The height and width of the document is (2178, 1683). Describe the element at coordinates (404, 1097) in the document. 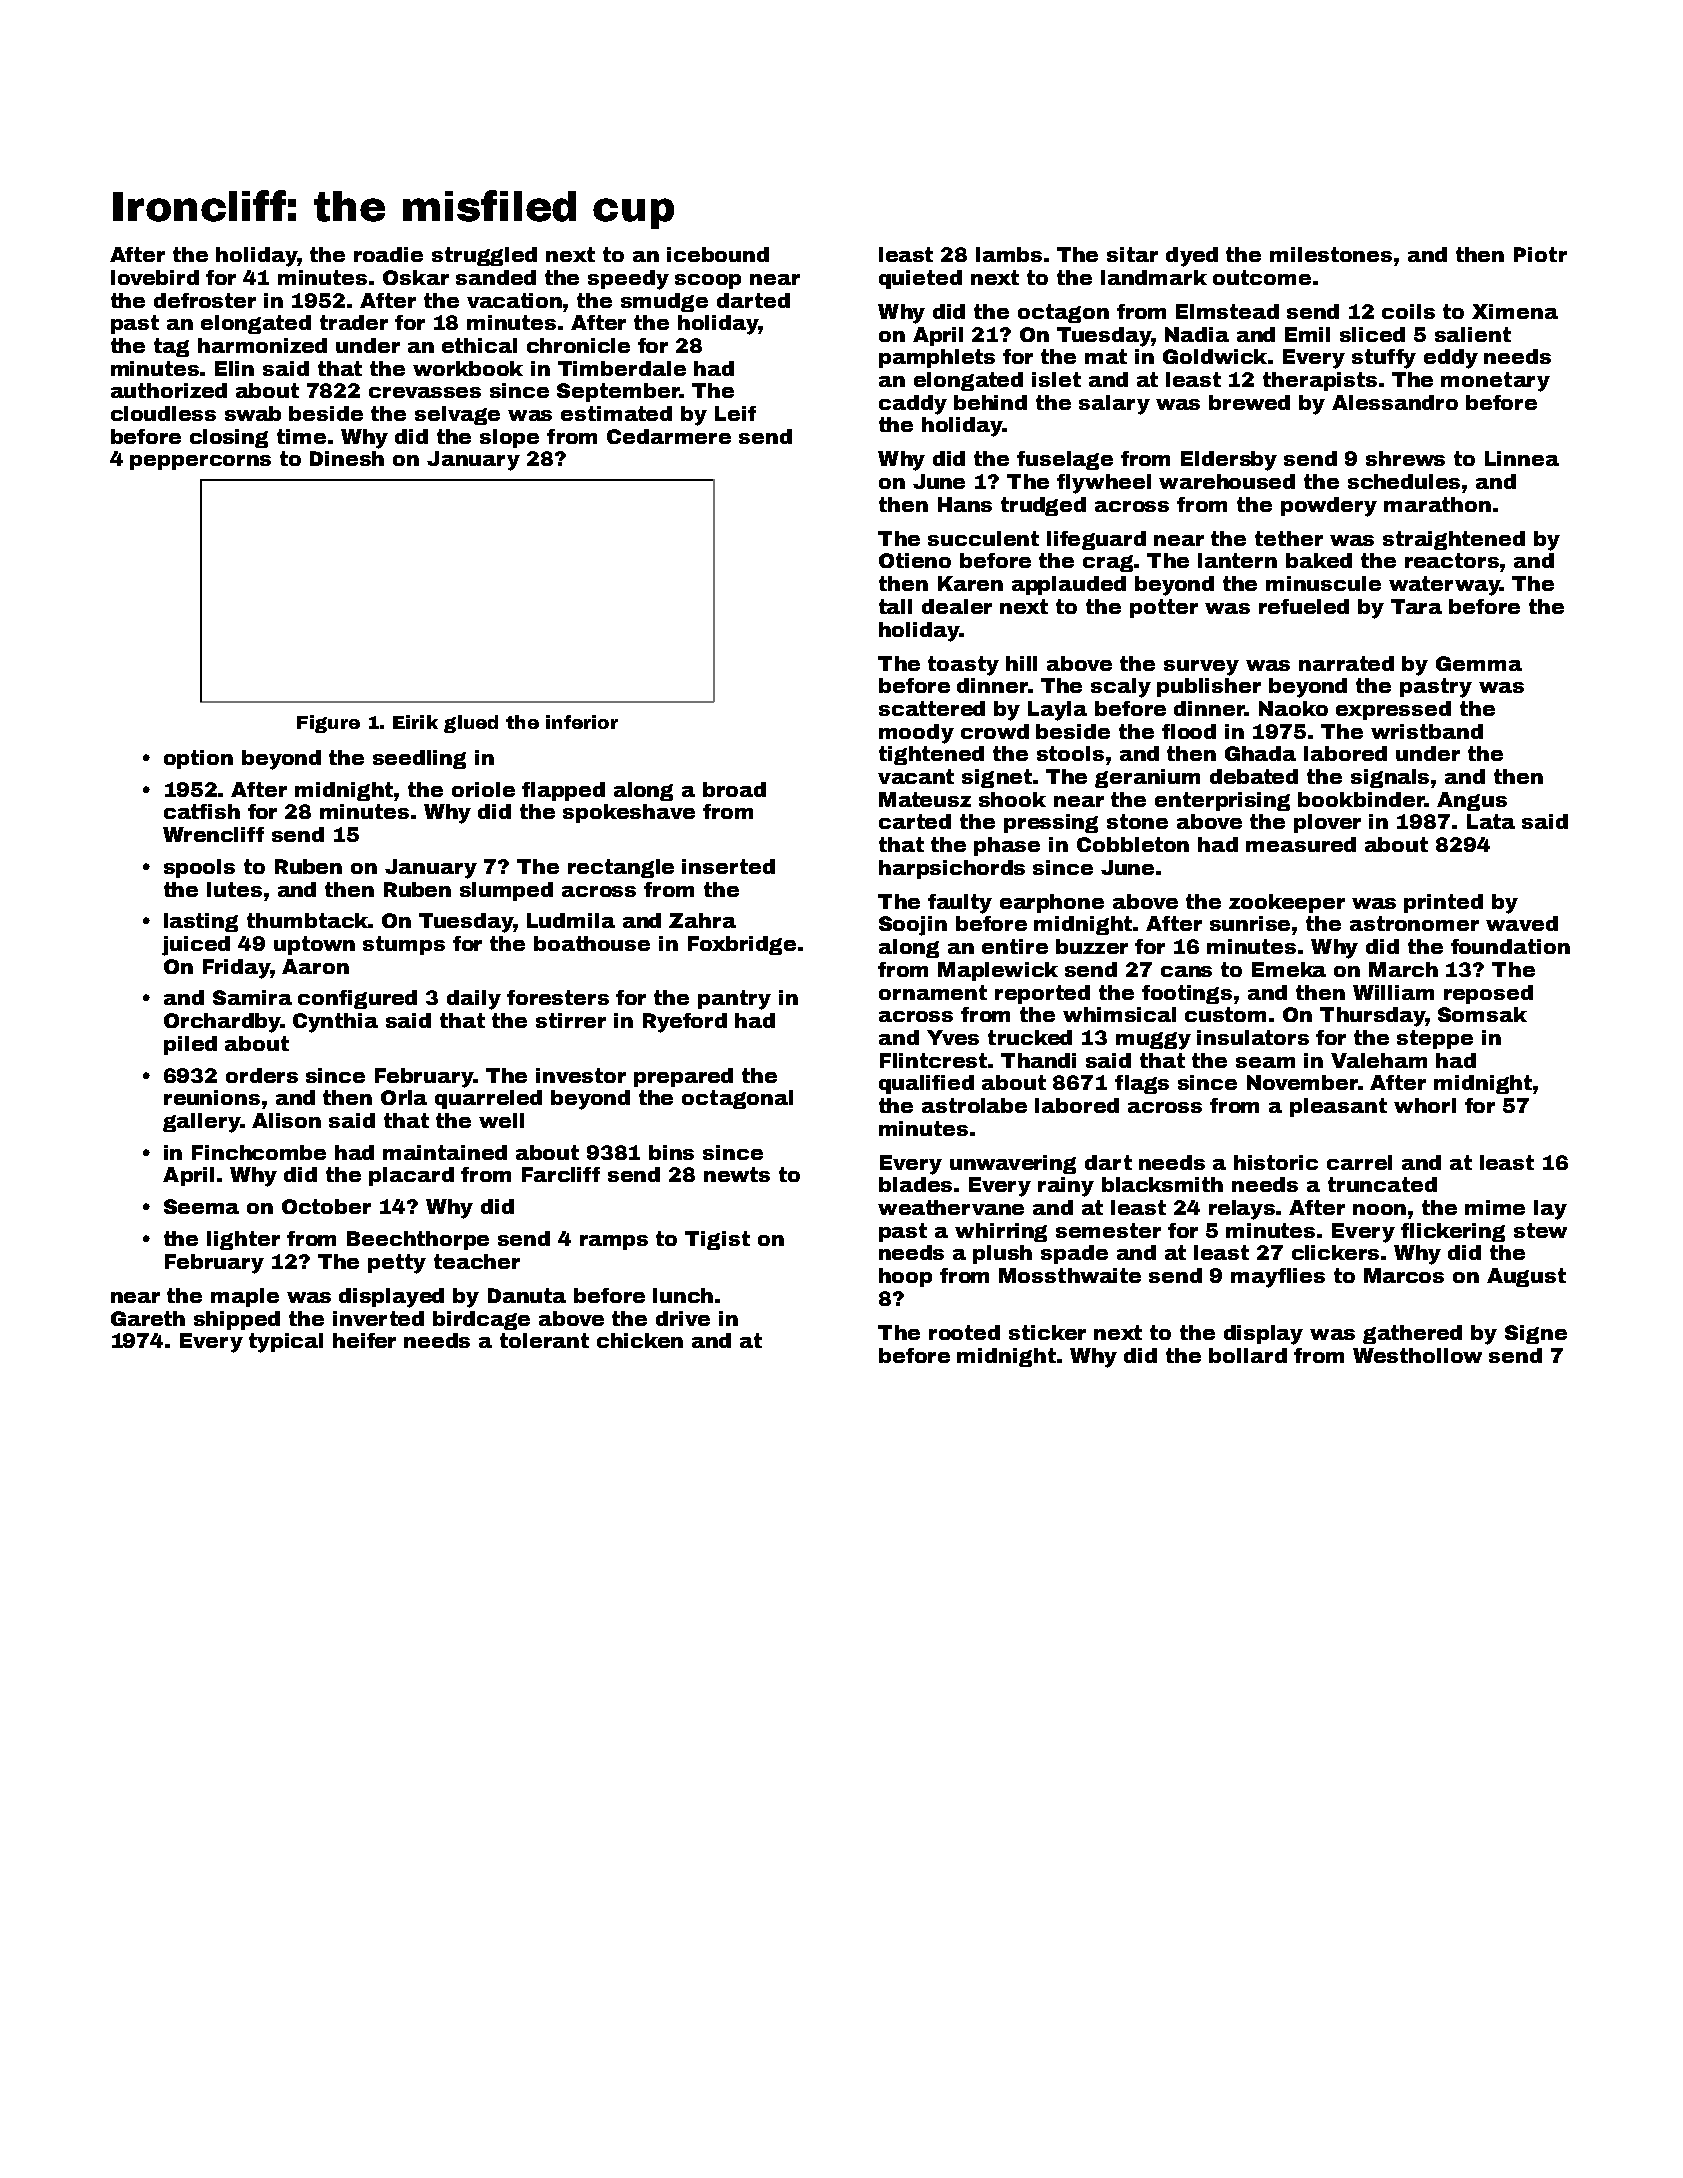

I see `Orla` at that location.
